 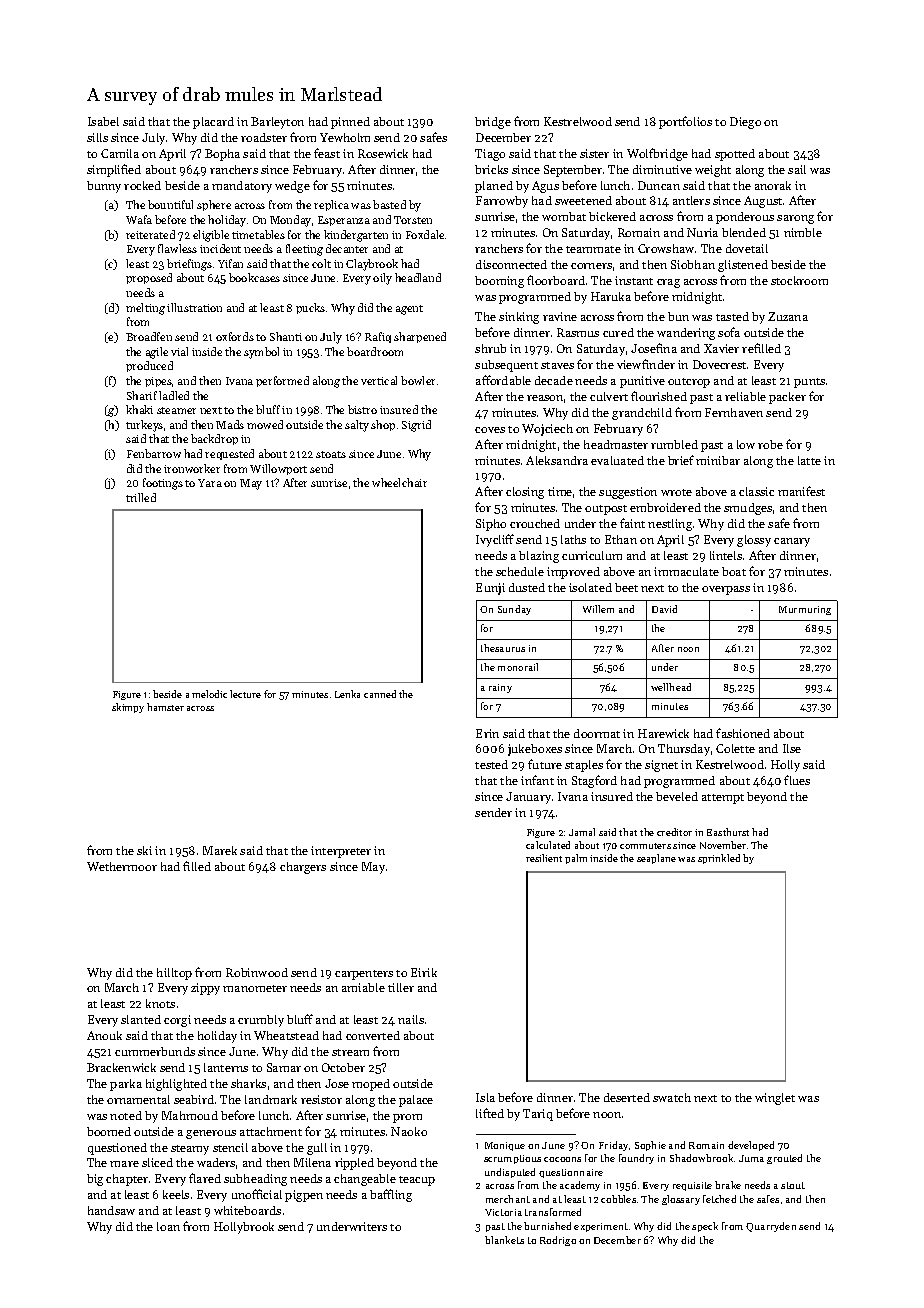 What do you see at coordinates (801, 491) in the screenshot?
I see `manifest` at bounding box center [801, 491].
